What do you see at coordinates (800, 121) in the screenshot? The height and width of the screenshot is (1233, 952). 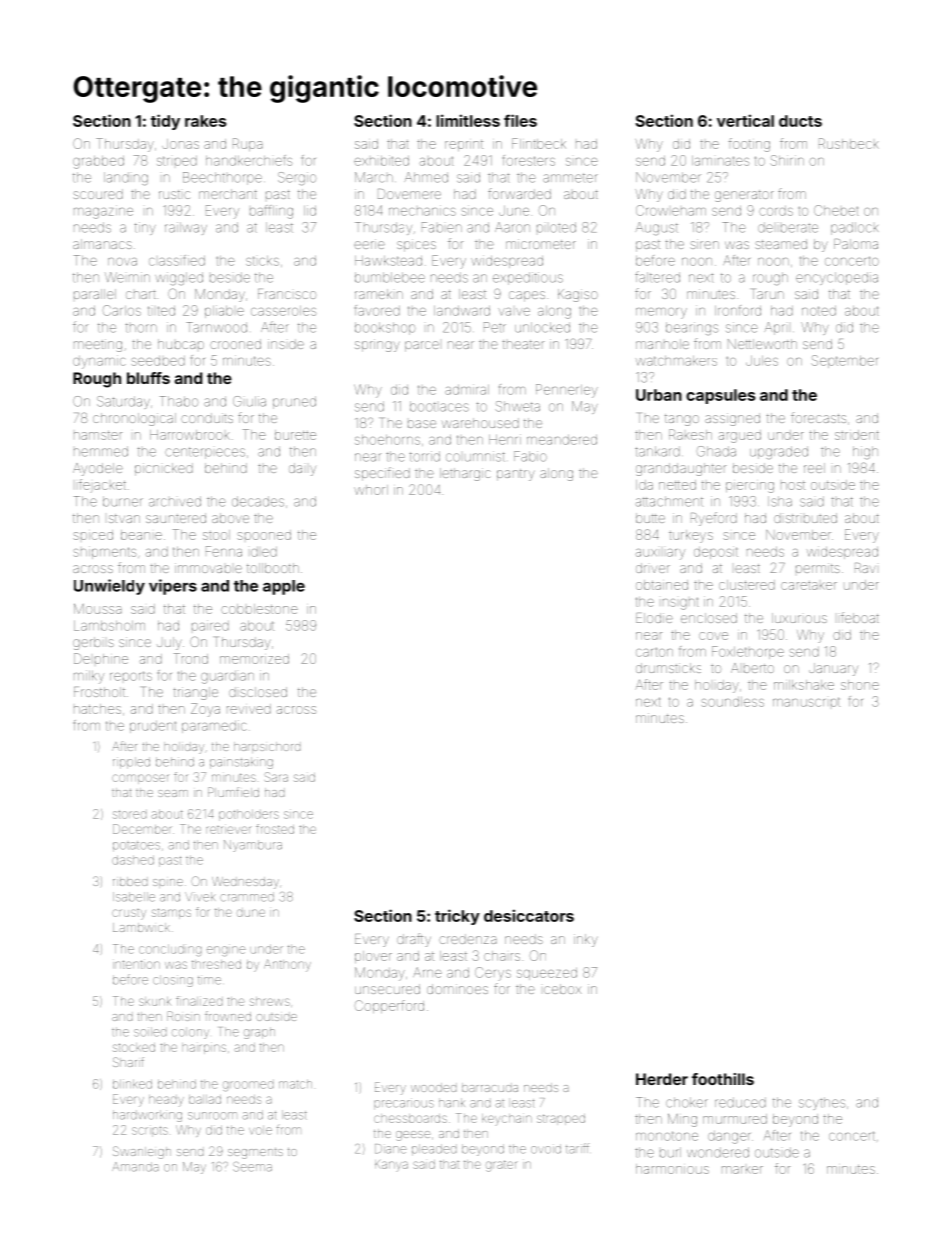 I see `ducts` at bounding box center [800, 121].
